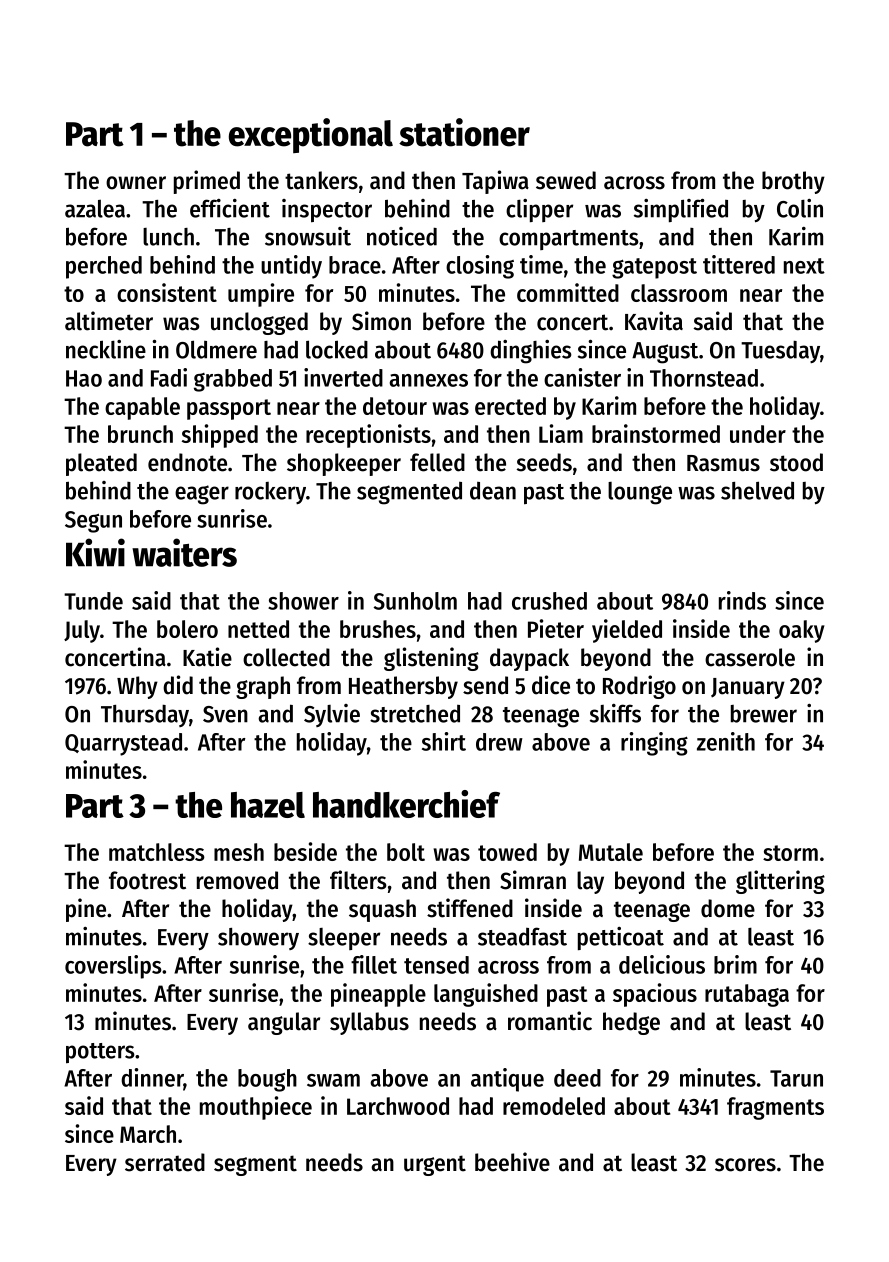  Describe the element at coordinates (747, 995) in the document. I see `rutabaga` at that location.
